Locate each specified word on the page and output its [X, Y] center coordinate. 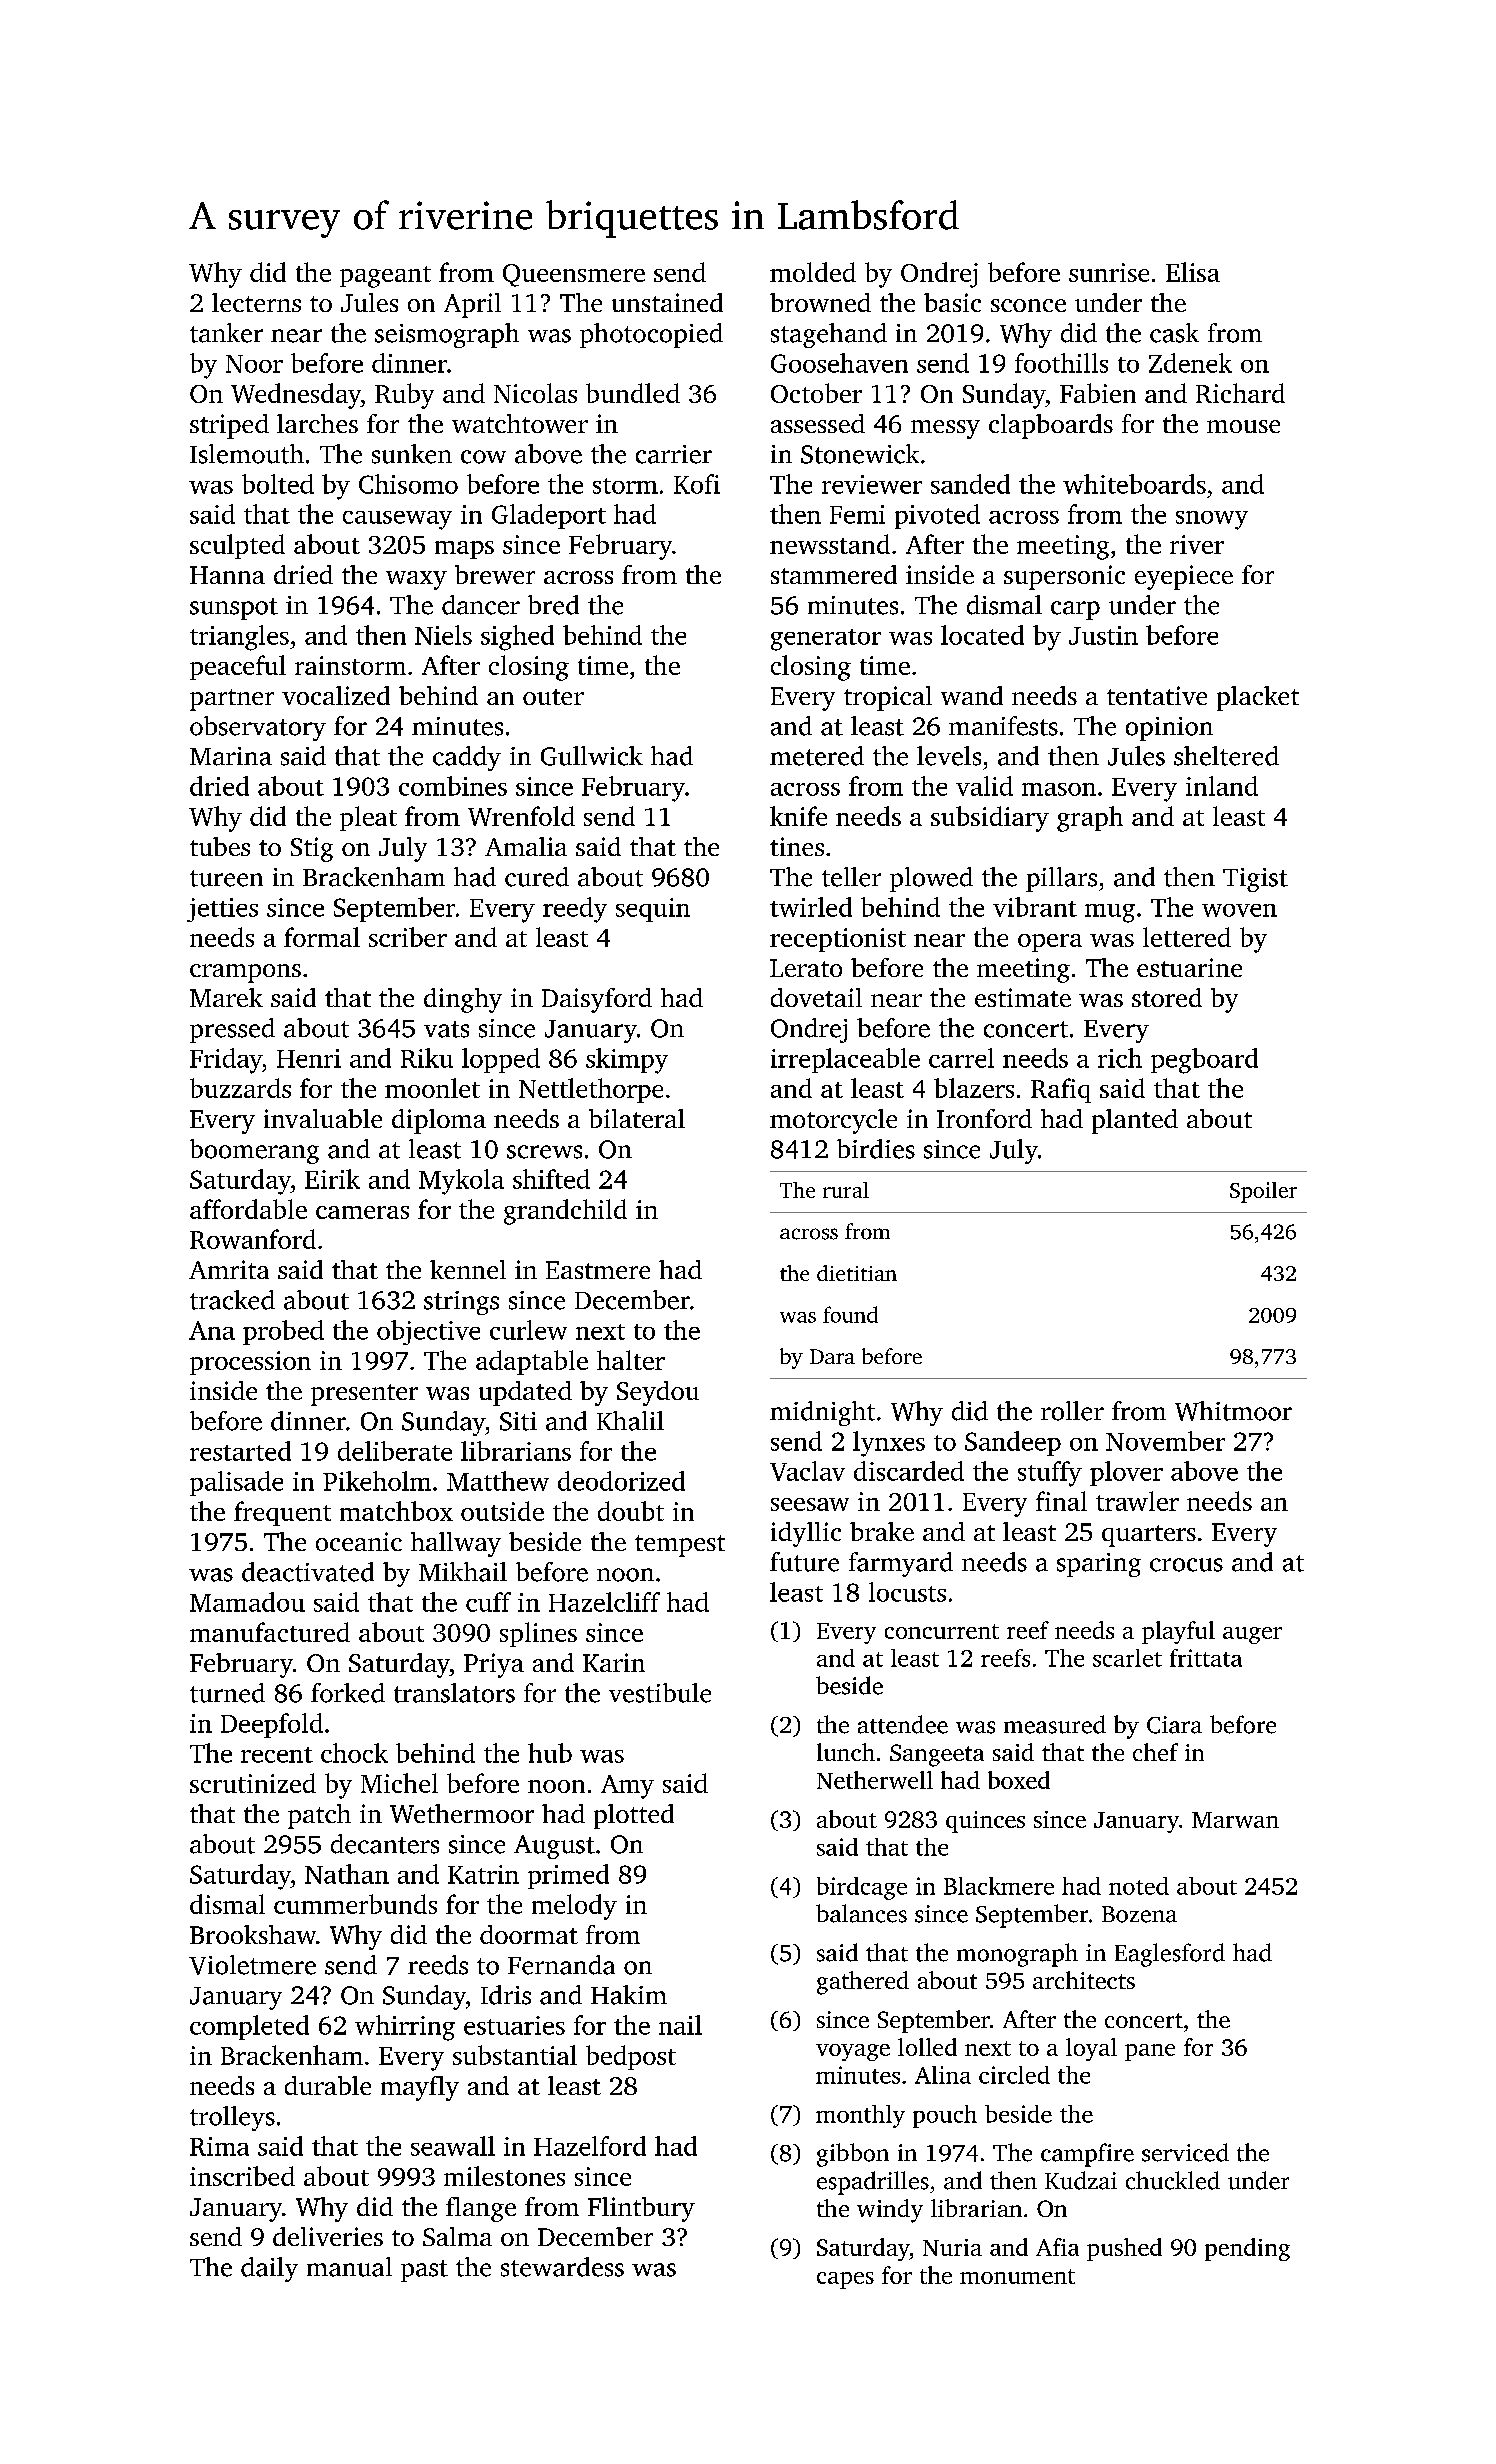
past [424, 2271]
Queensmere [574, 275]
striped [229, 426]
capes [845, 2280]
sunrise [1109, 272]
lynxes [889, 1444]
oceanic [359, 1541]
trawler [1137, 1501]
